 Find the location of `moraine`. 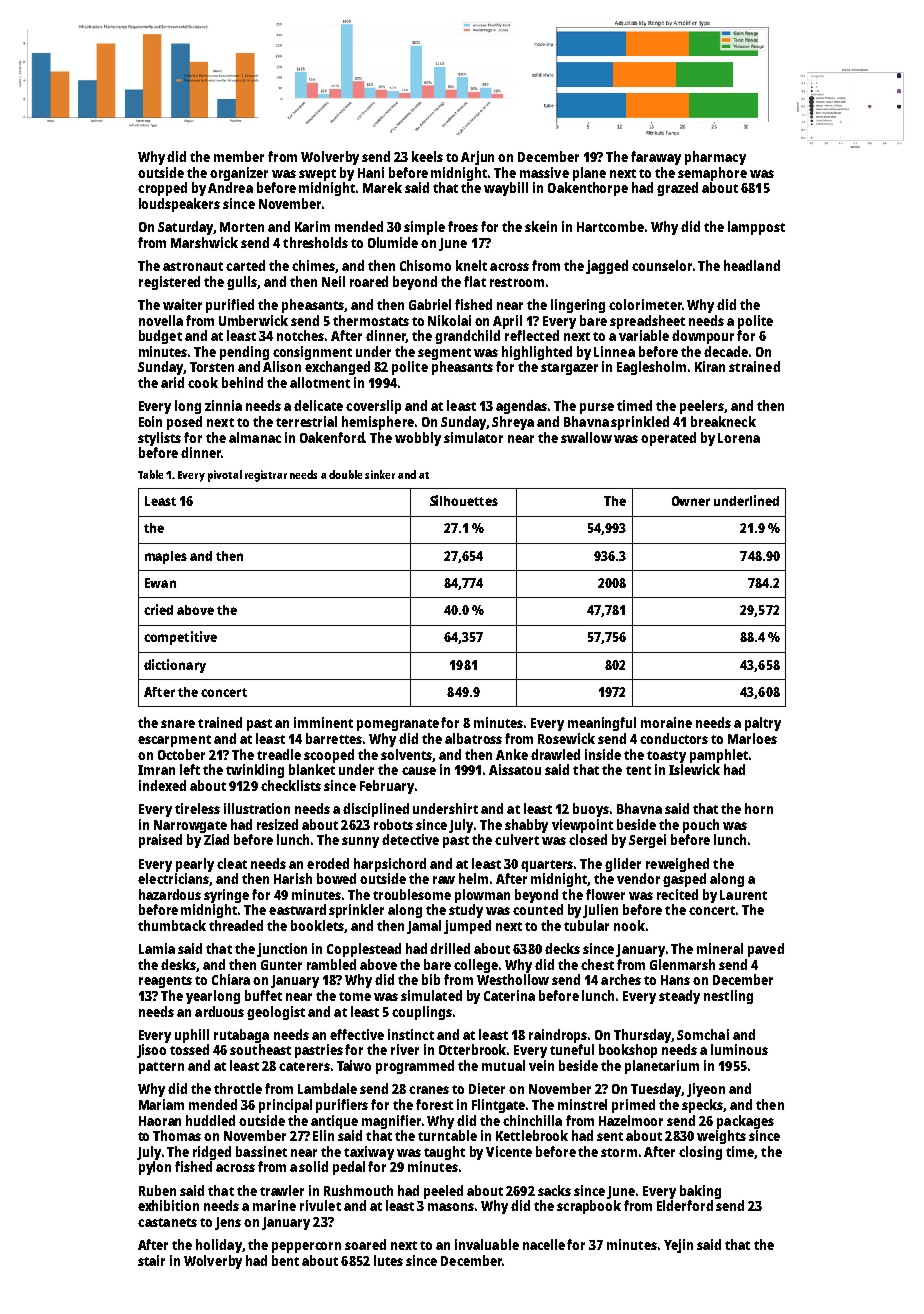

moraine is located at coordinates (666, 722).
